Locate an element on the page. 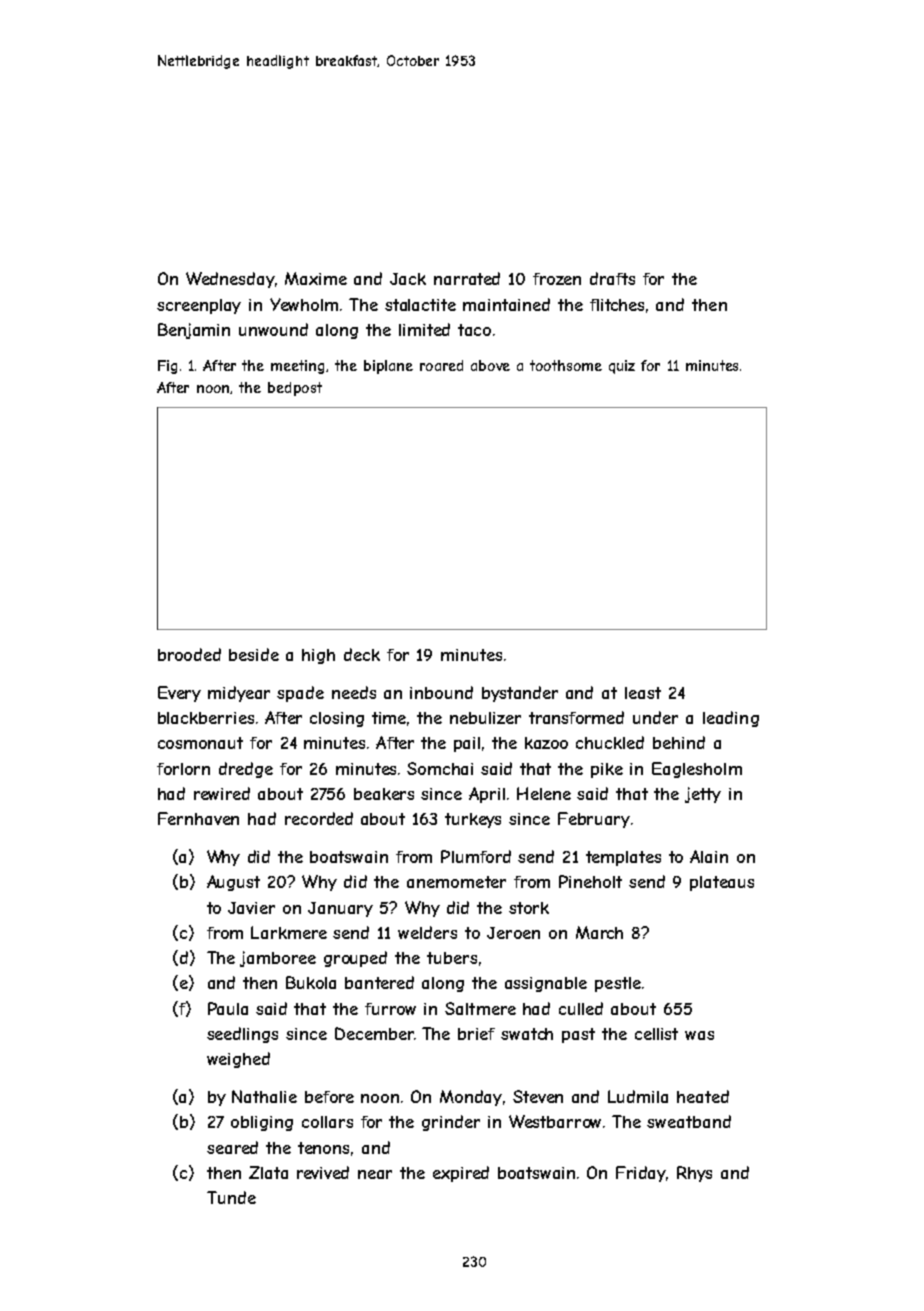  maintained is located at coordinates (506, 304).
